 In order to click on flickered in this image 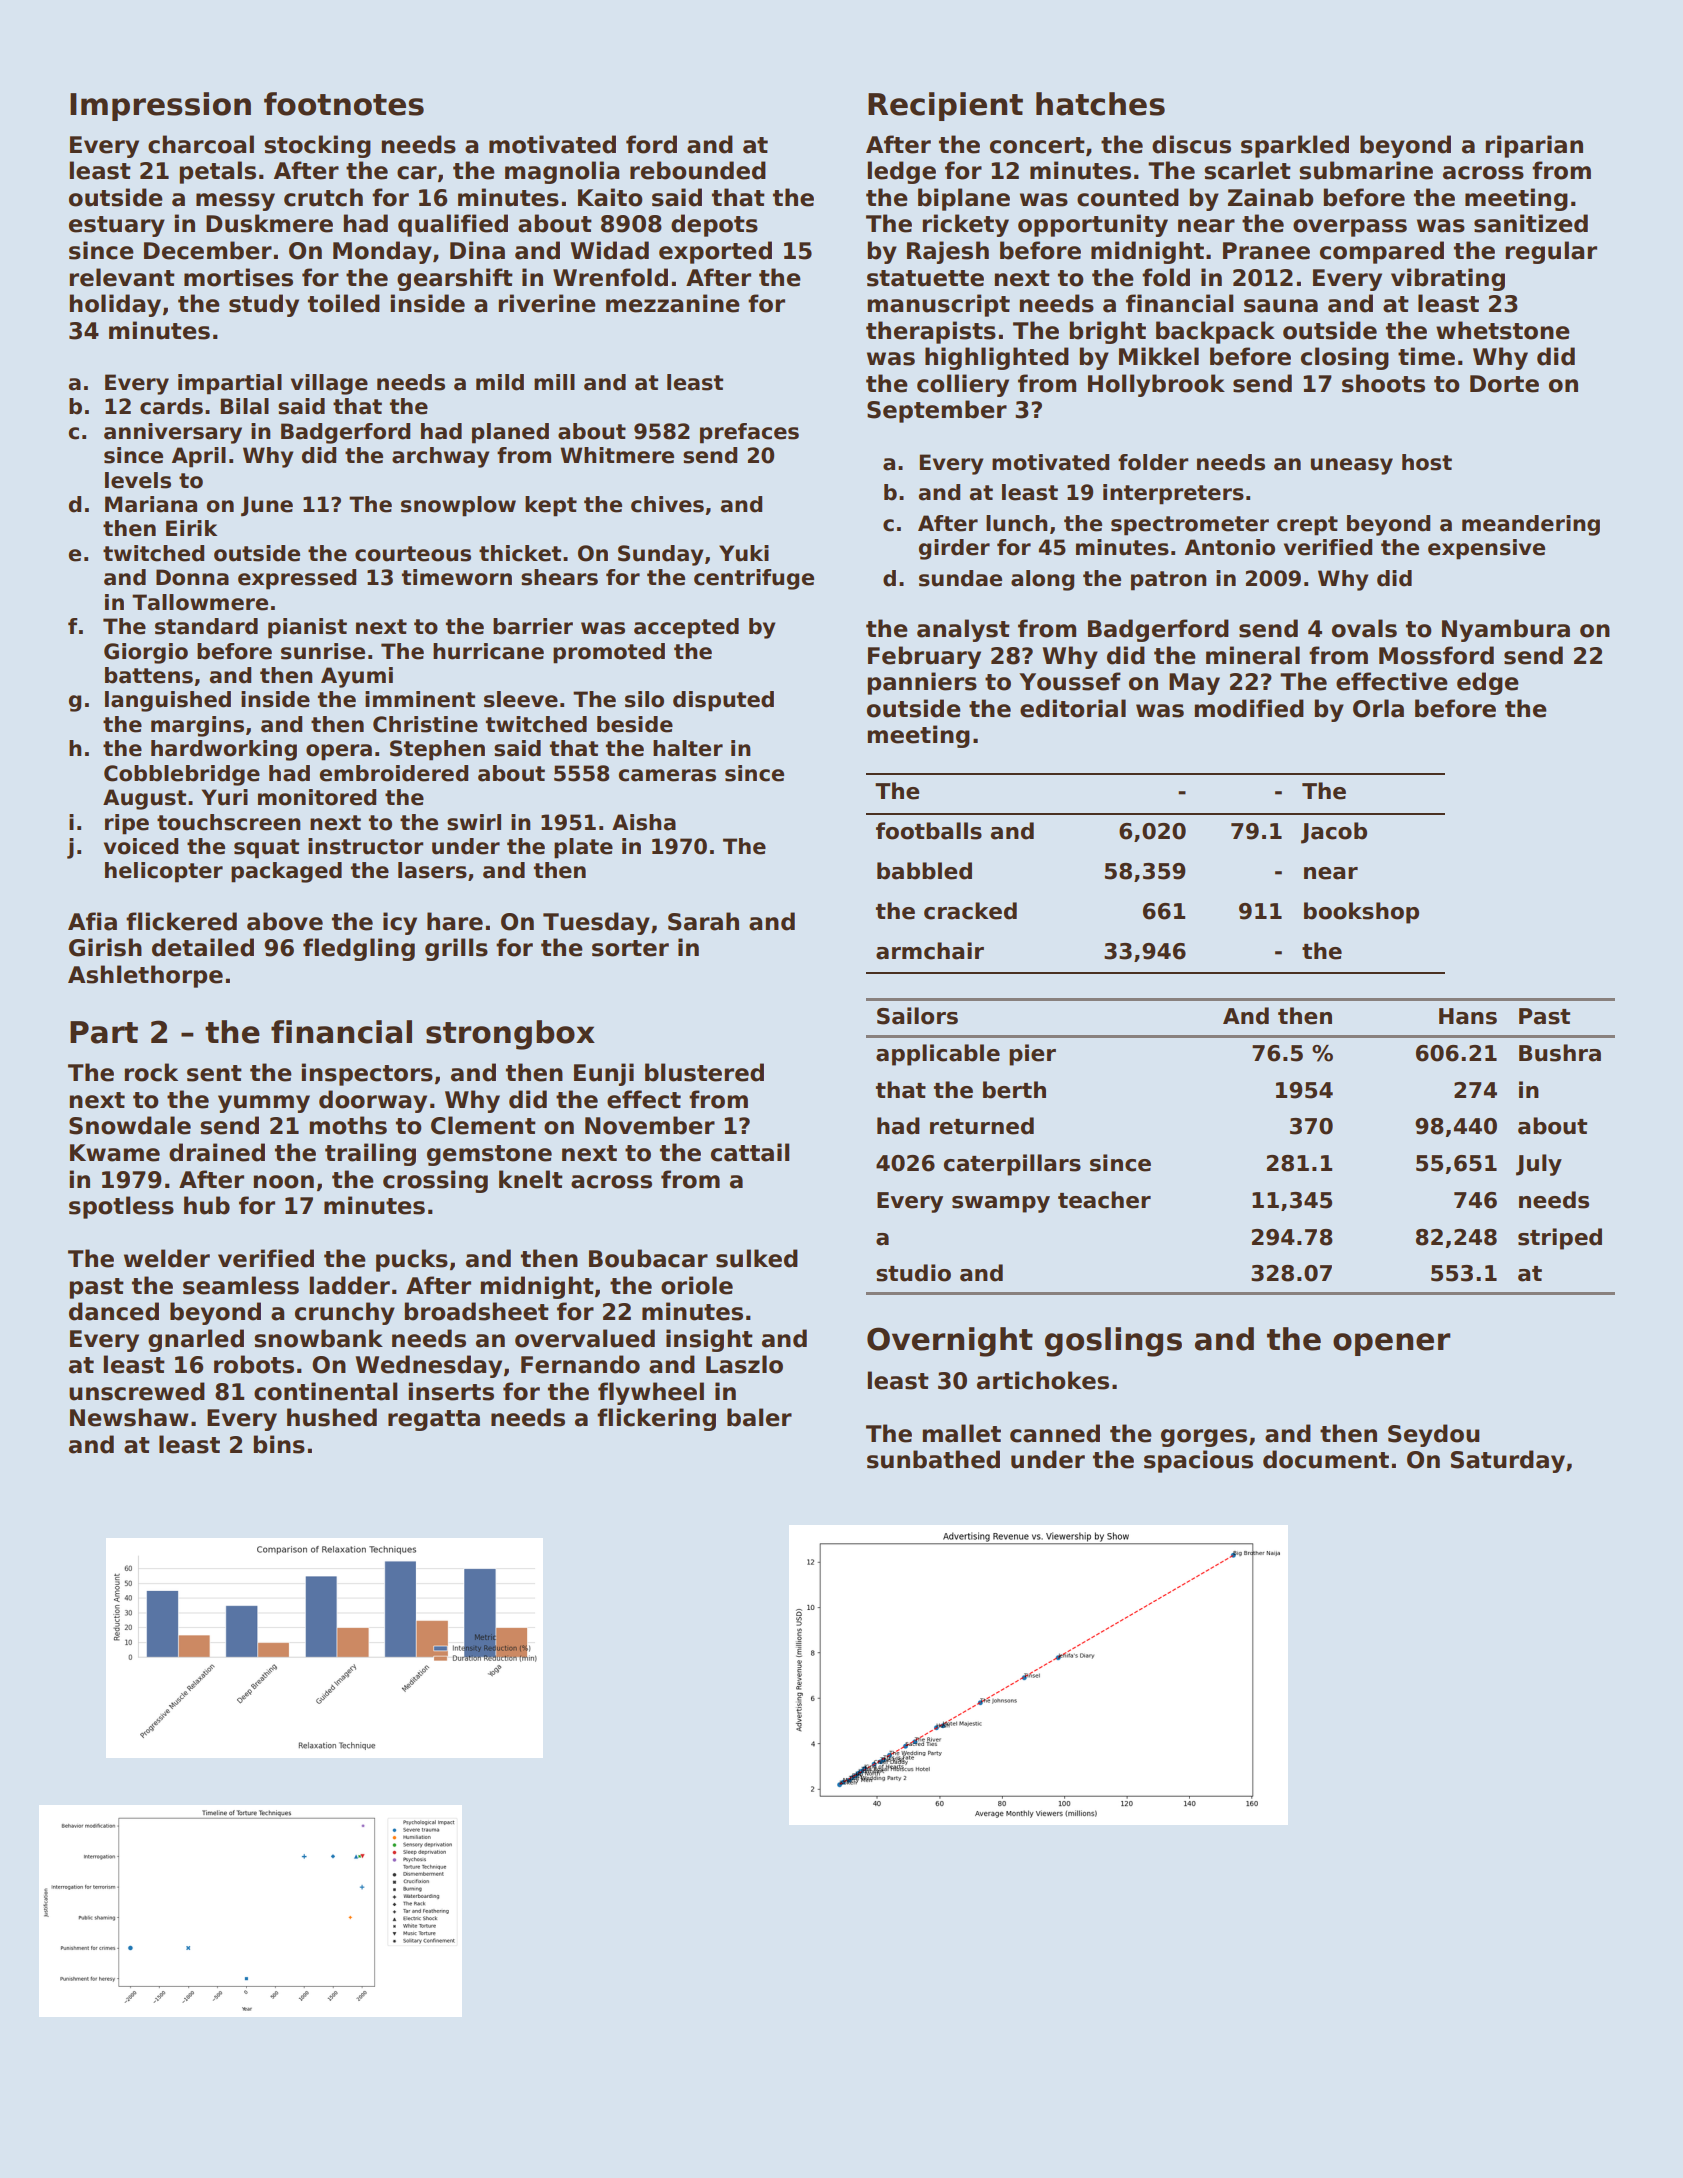, I will do `click(181, 921)`.
